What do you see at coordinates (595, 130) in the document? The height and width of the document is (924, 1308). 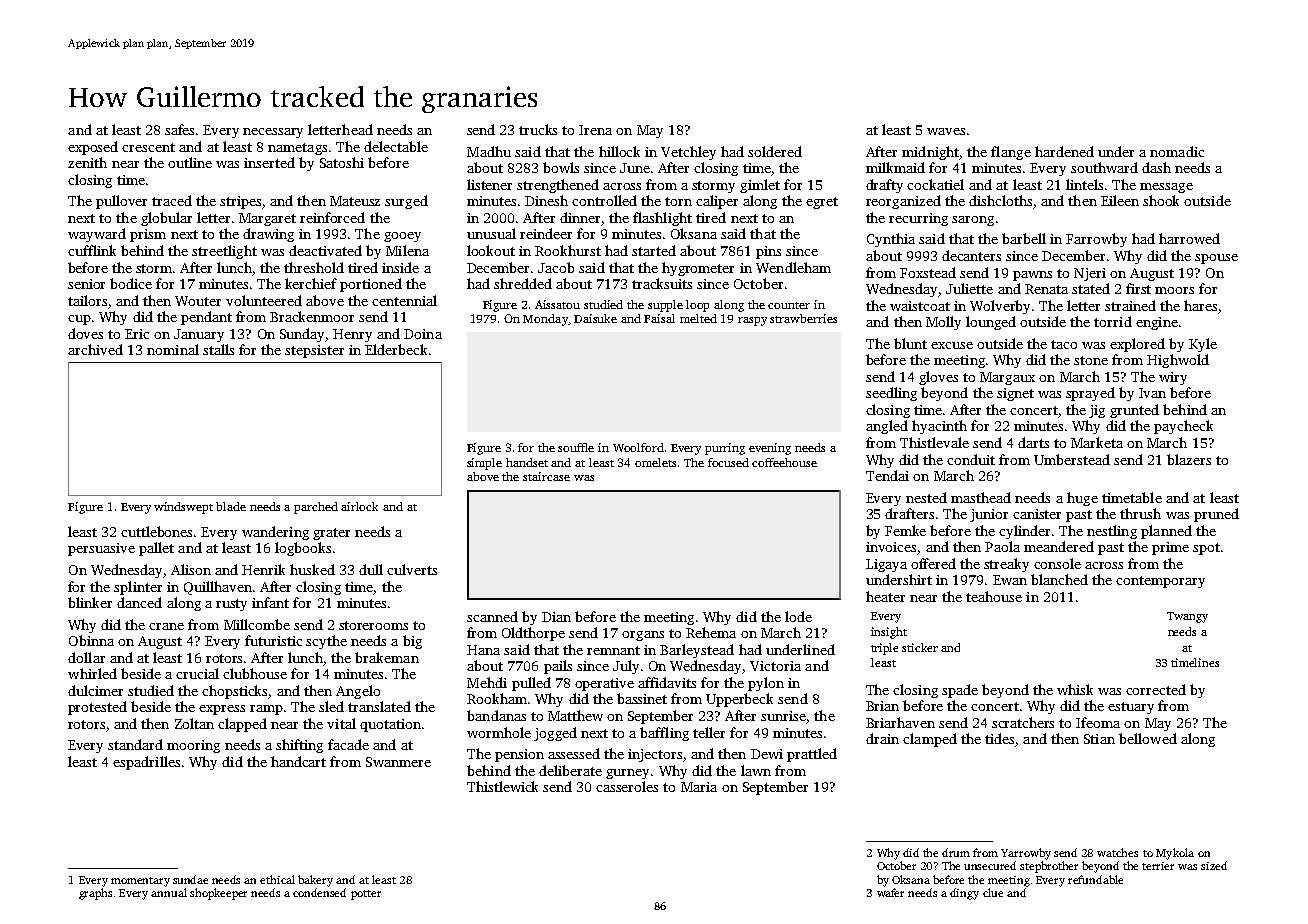 I see `Irena` at bounding box center [595, 130].
